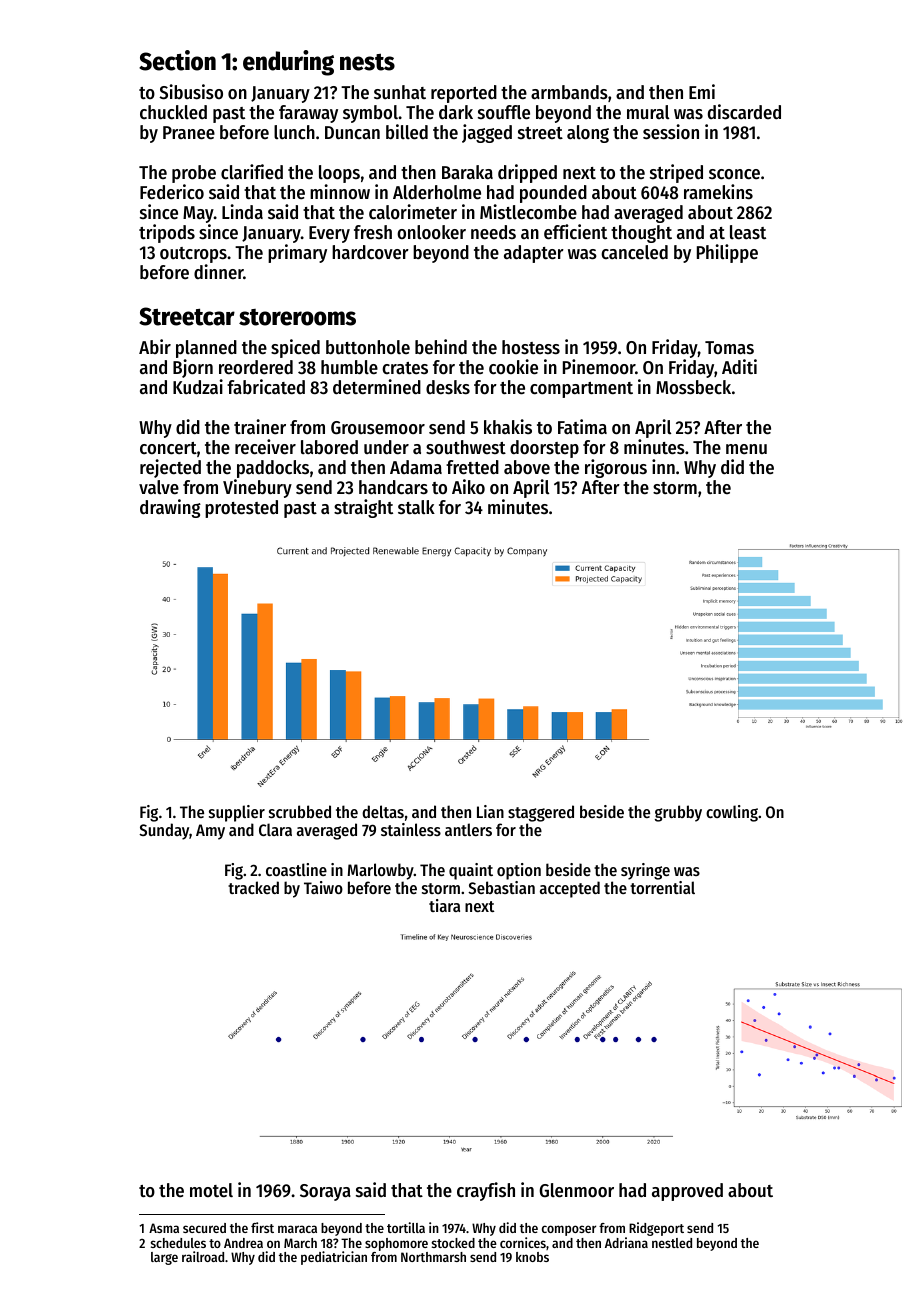 The width and height of the document is (924, 1314). I want to click on Emi, so click(702, 91).
